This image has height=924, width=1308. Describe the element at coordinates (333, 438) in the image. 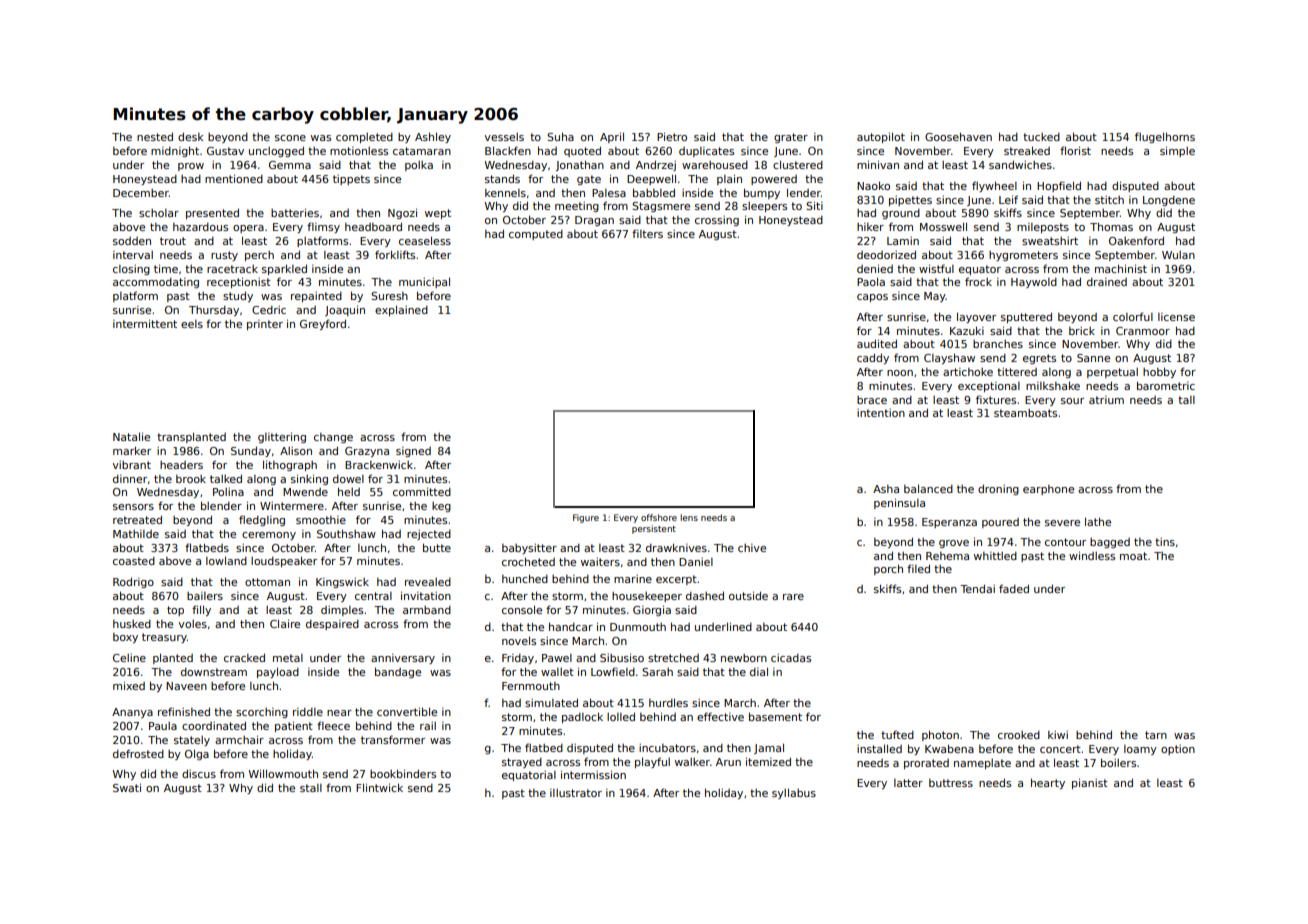

I see `change` at that location.
